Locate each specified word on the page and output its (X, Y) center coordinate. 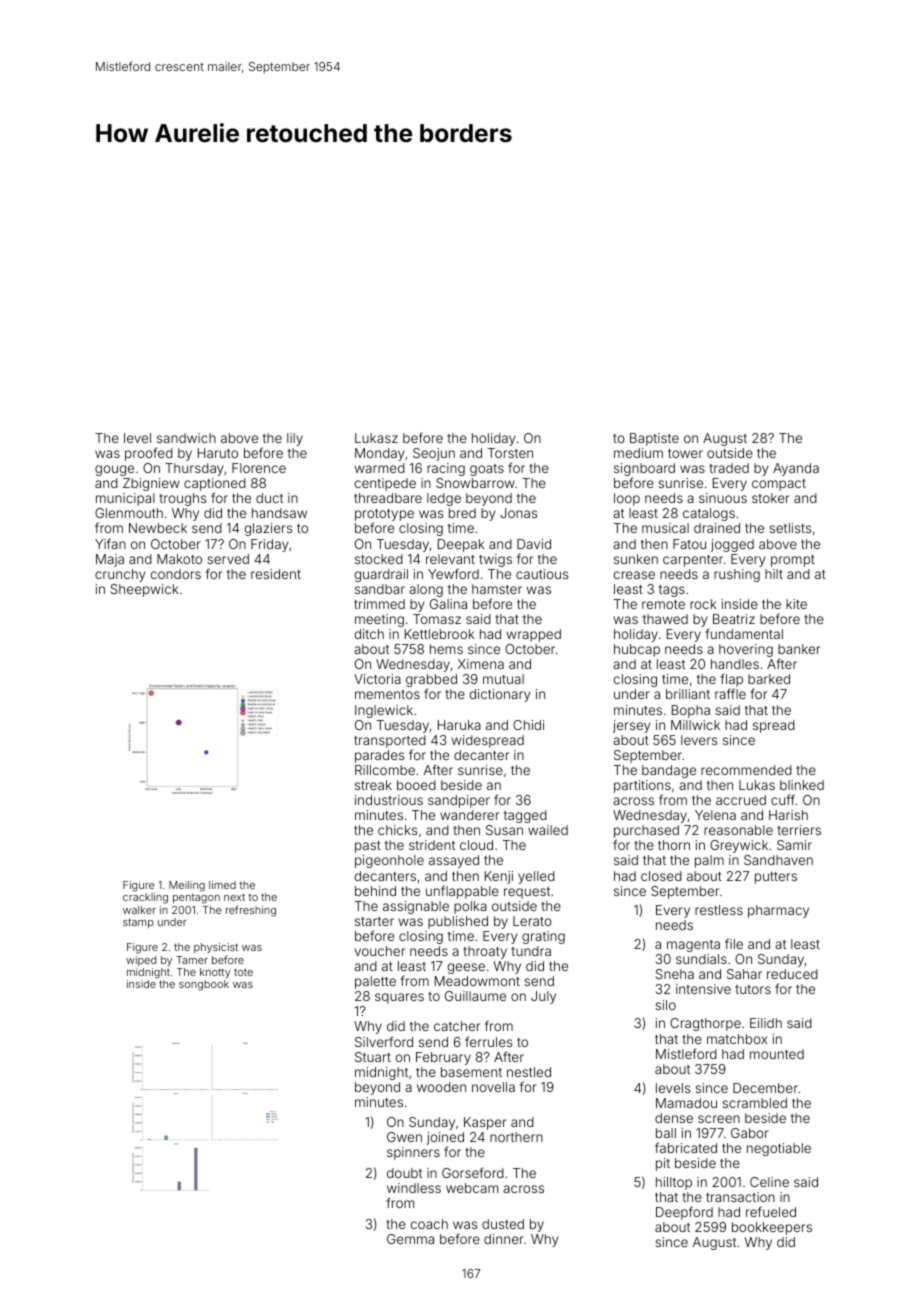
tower (685, 453)
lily (295, 439)
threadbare (388, 498)
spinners (413, 1153)
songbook (204, 985)
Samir (794, 845)
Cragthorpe (705, 1024)
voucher (380, 951)
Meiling (187, 886)
